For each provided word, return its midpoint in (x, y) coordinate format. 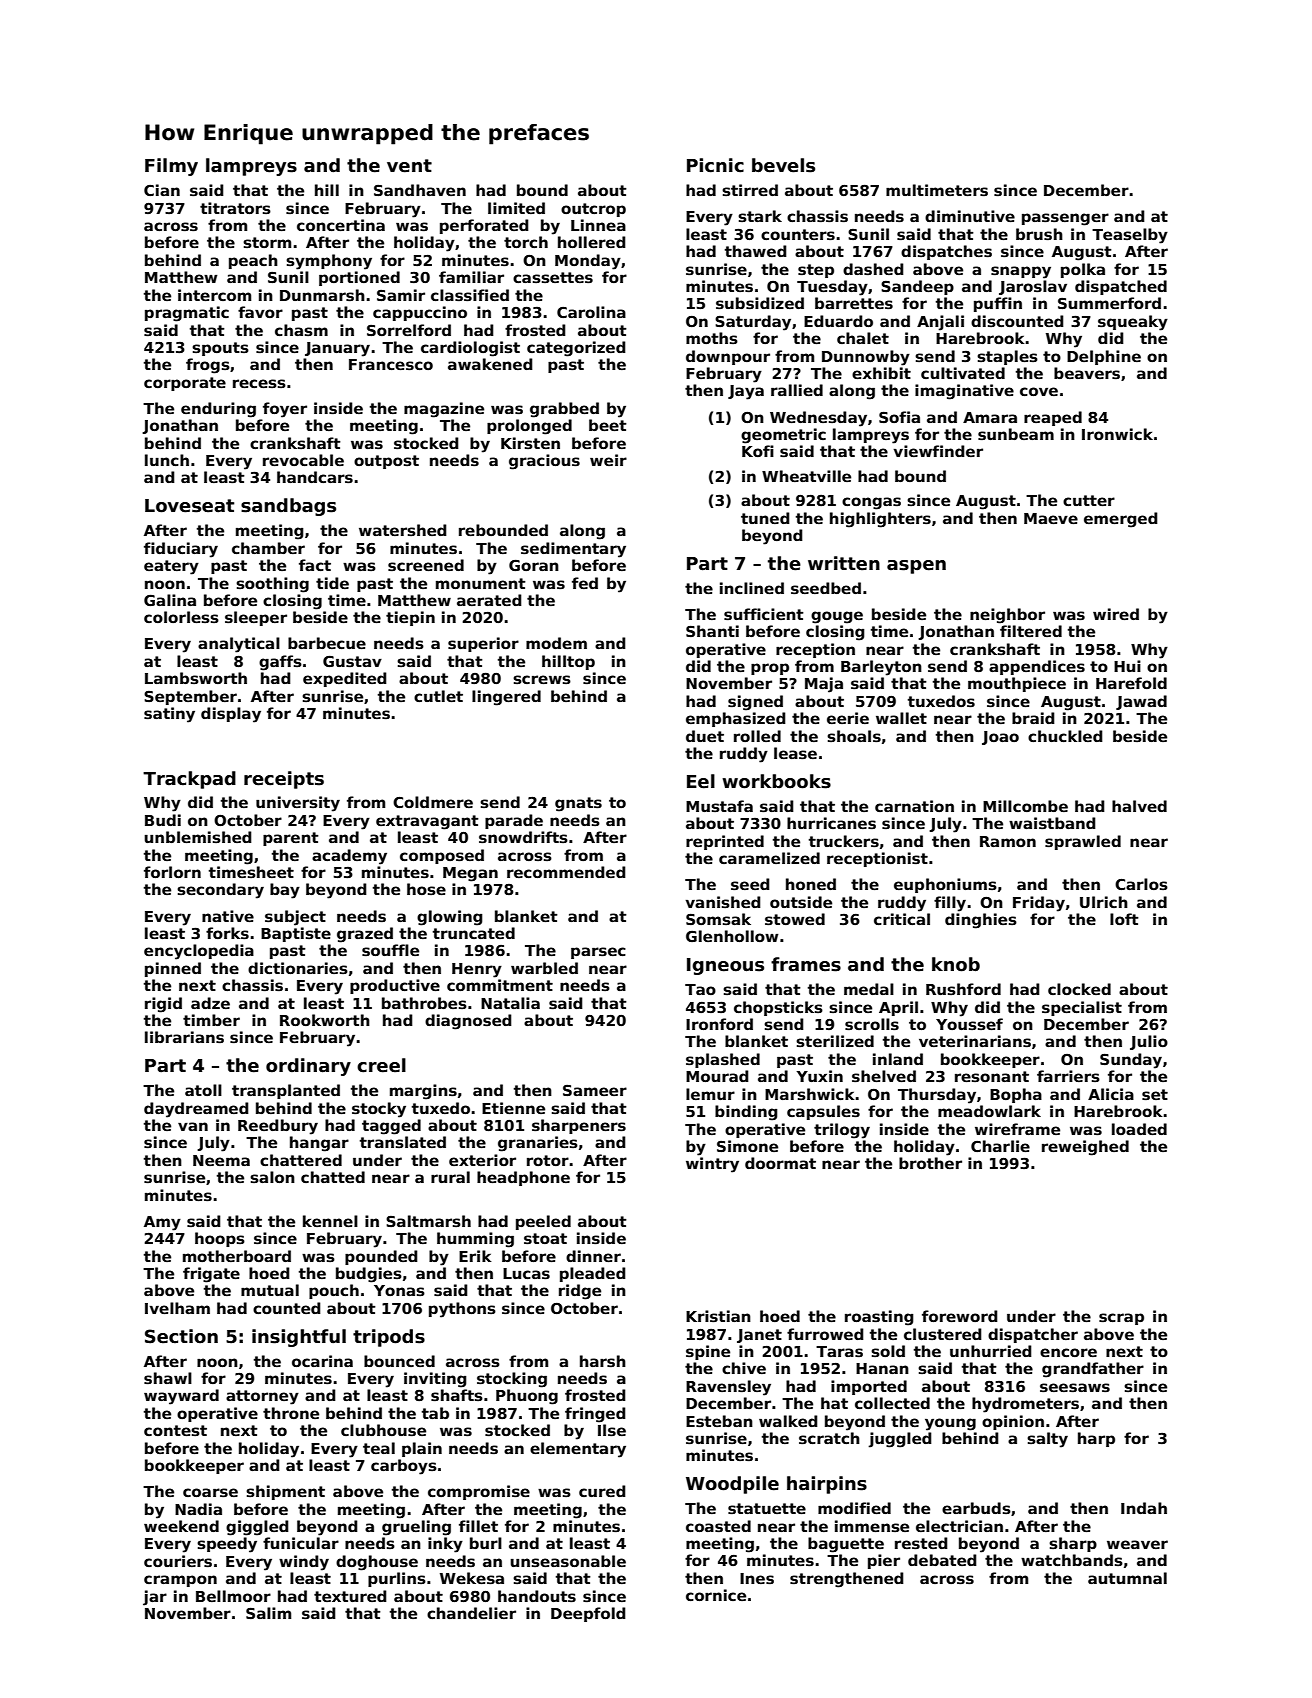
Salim (268, 1613)
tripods (389, 1338)
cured (602, 1491)
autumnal (1127, 1578)
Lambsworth (196, 678)
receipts (284, 780)
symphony (329, 262)
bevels (783, 165)
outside (801, 902)
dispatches (946, 252)
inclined (752, 588)
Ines (757, 1578)
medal (869, 989)
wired (1116, 614)
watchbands (1072, 1560)
